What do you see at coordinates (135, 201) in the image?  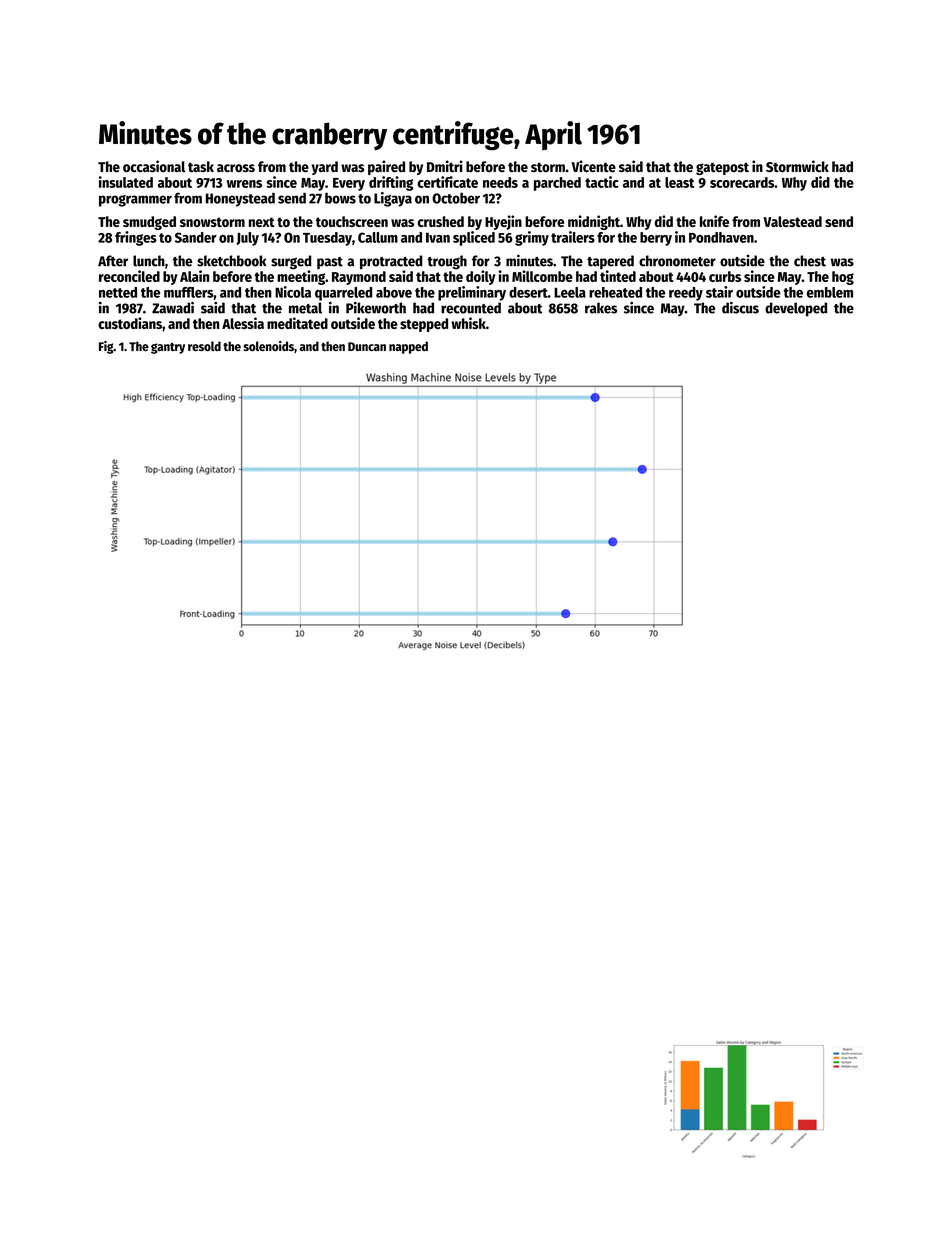 I see `programmer` at bounding box center [135, 201].
